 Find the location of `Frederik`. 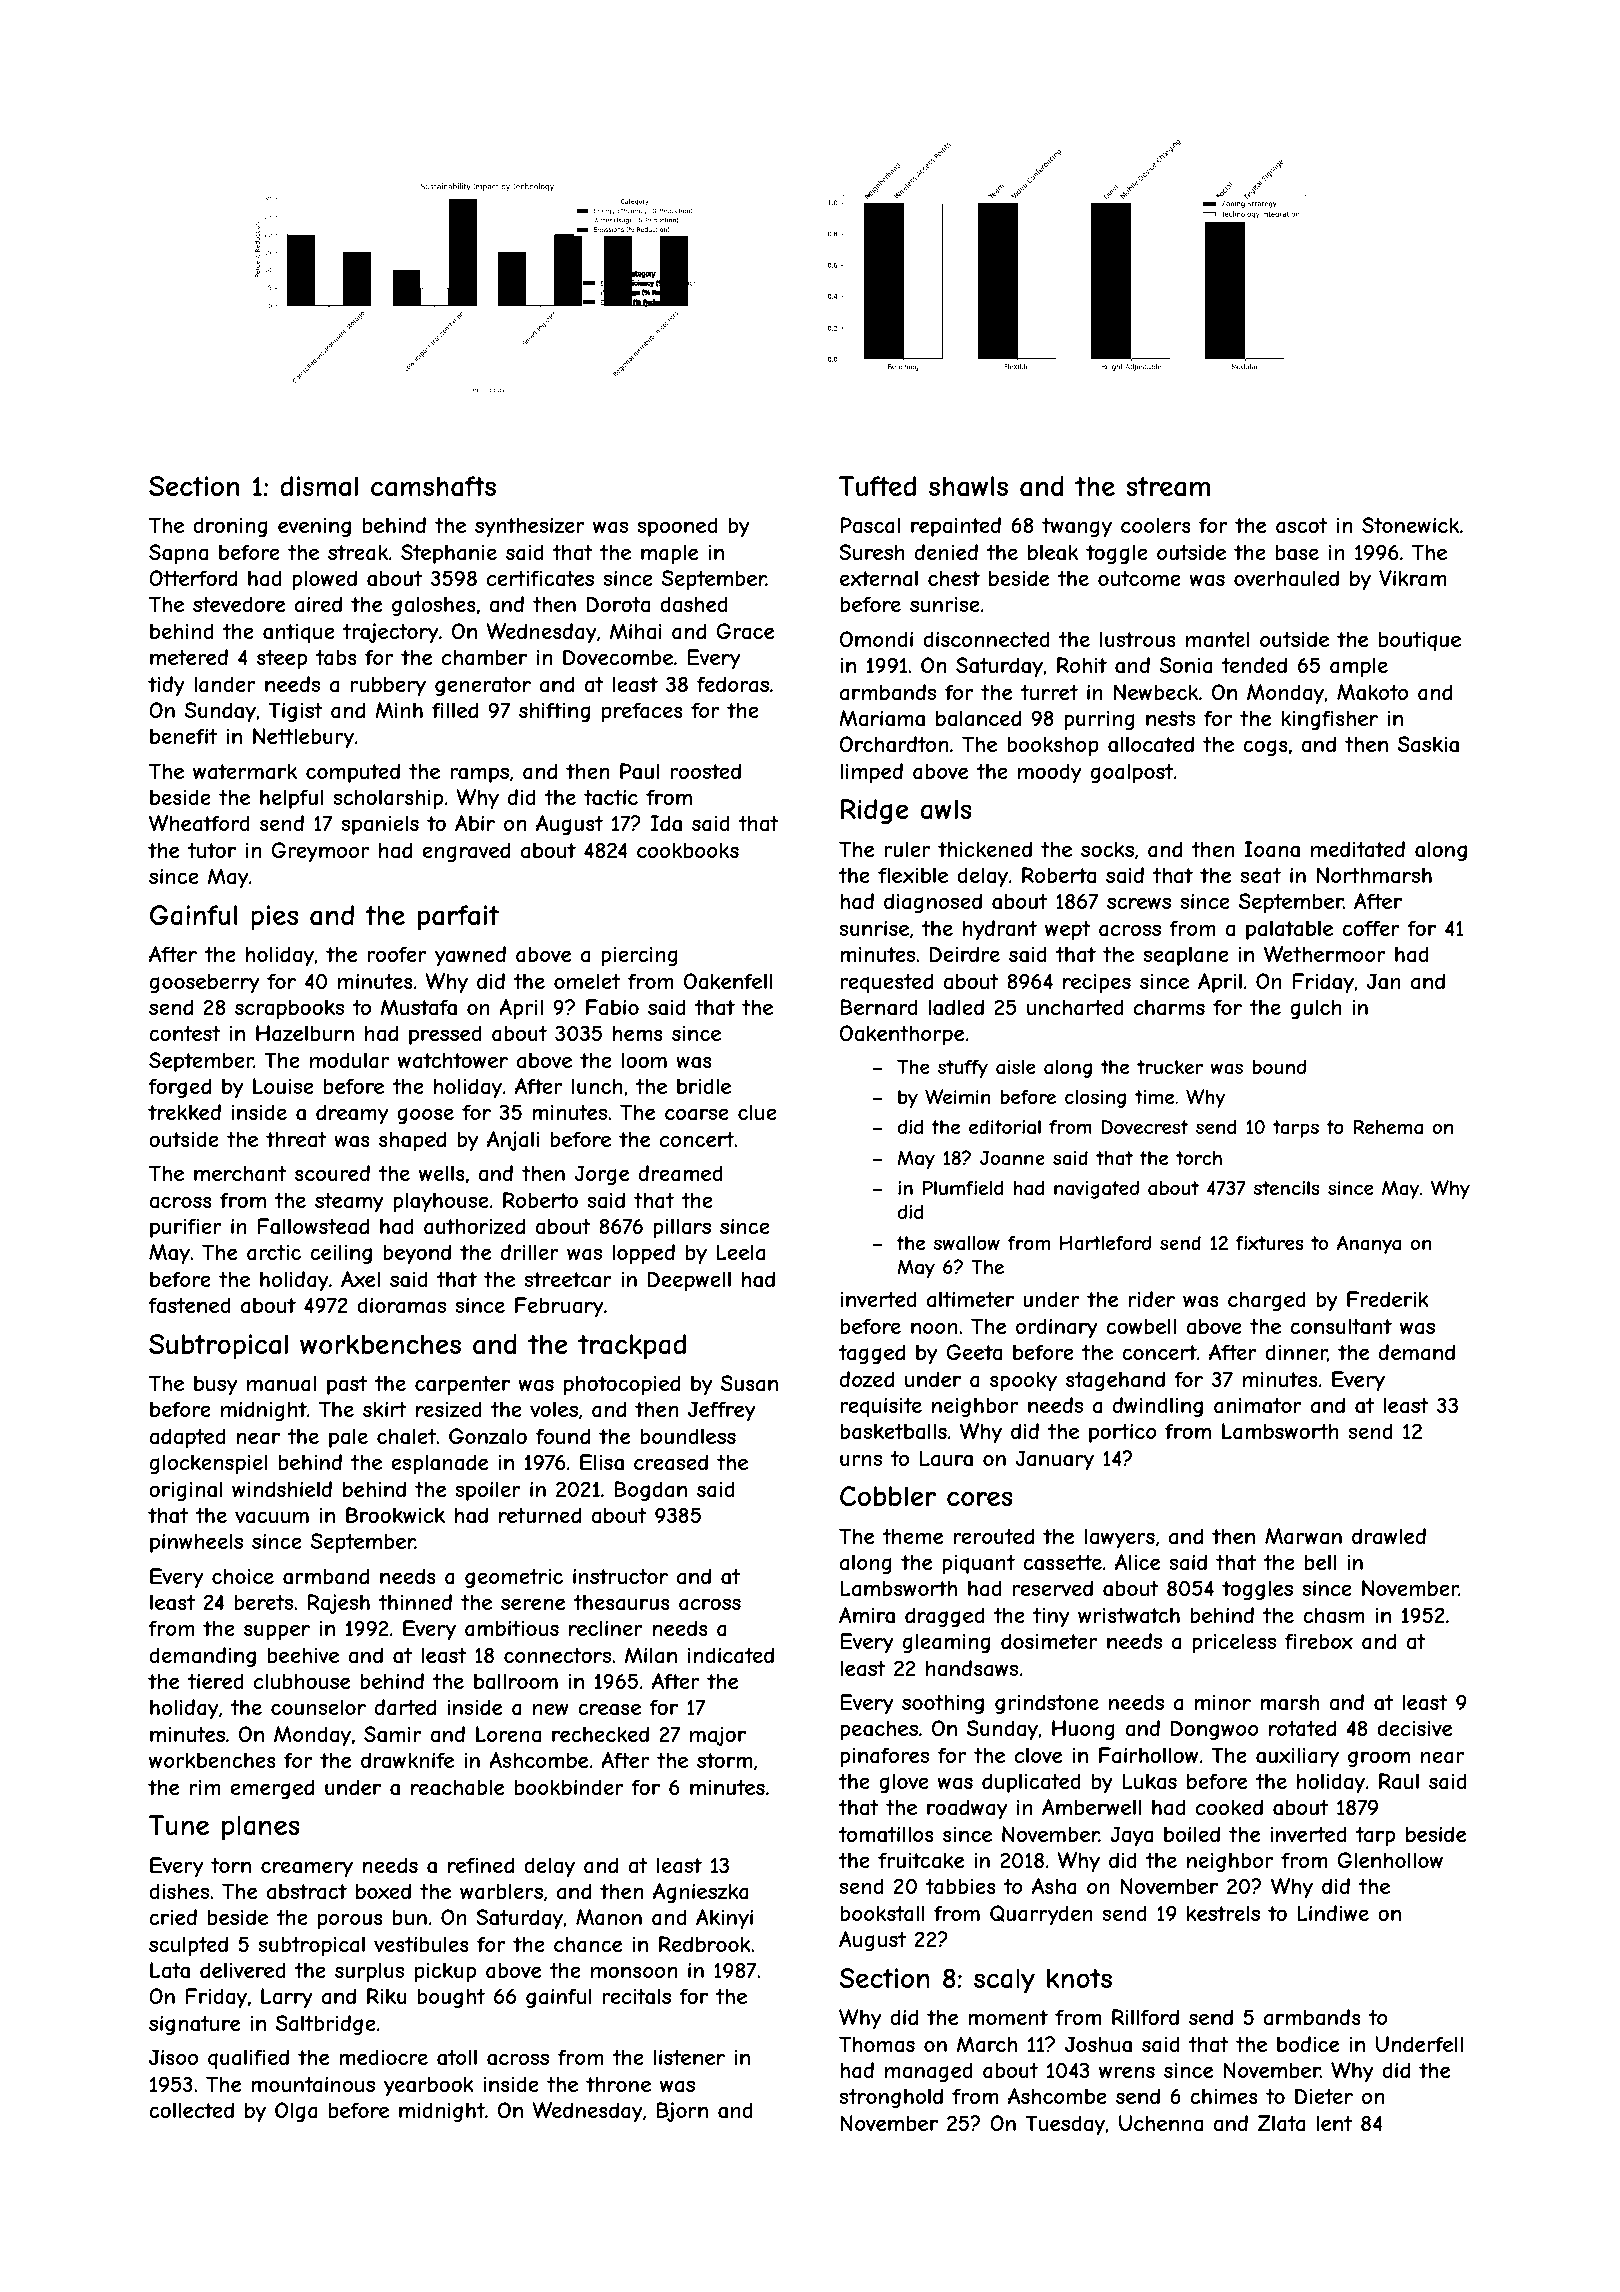

Frederik is located at coordinates (1388, 1299).
